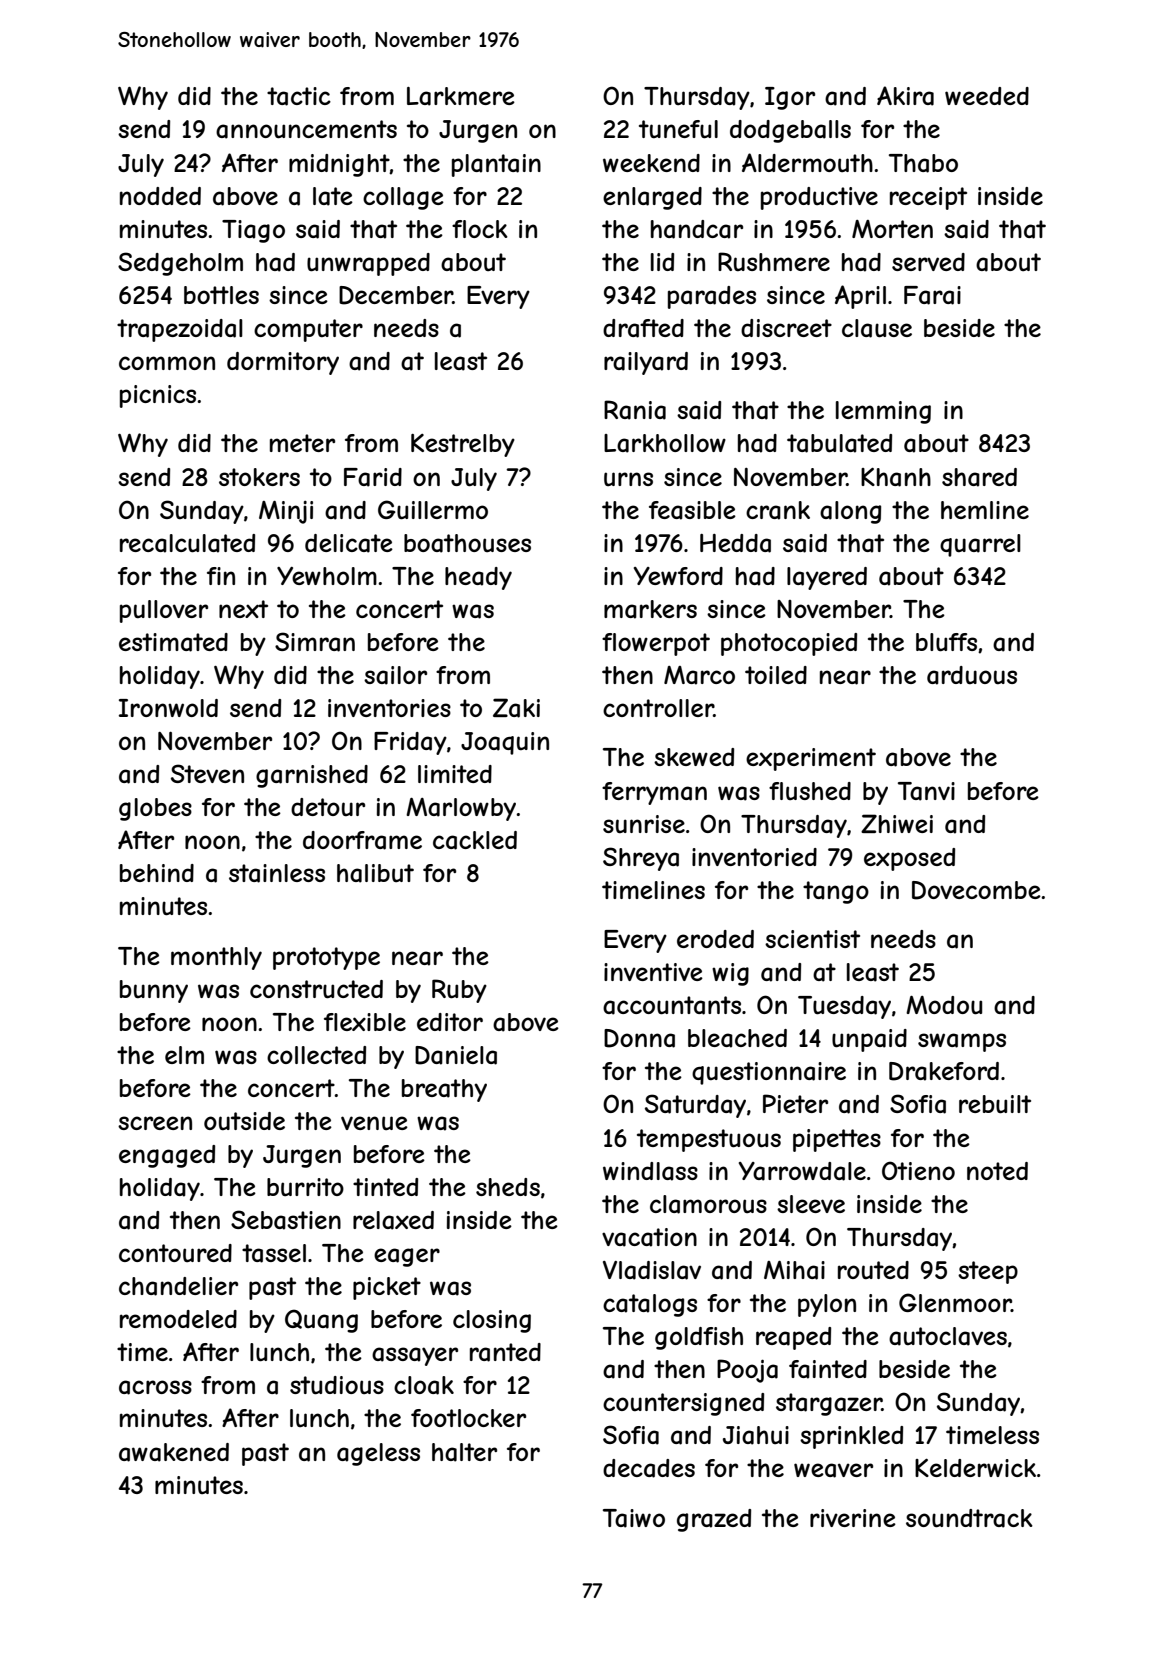 Image resolution: width=1165 pixels, height=1654 pixels. What do you see at coordinates (650, 1305) in the screenshot?
I see `catalogs` at bounding box center [650, 1305].
